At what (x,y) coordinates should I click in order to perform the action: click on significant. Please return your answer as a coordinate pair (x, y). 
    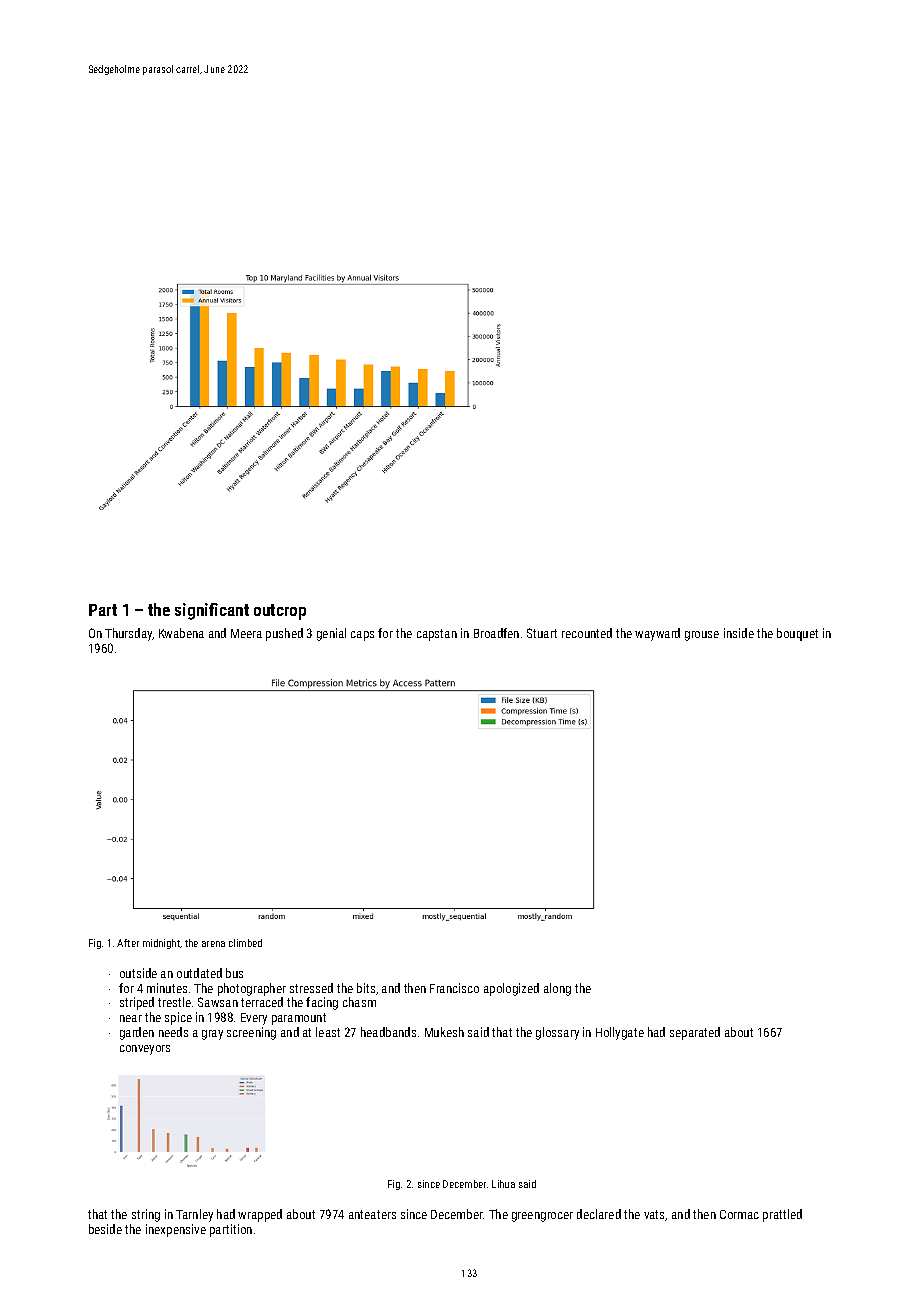
    Looking at the image, I should click on (212, 611).
